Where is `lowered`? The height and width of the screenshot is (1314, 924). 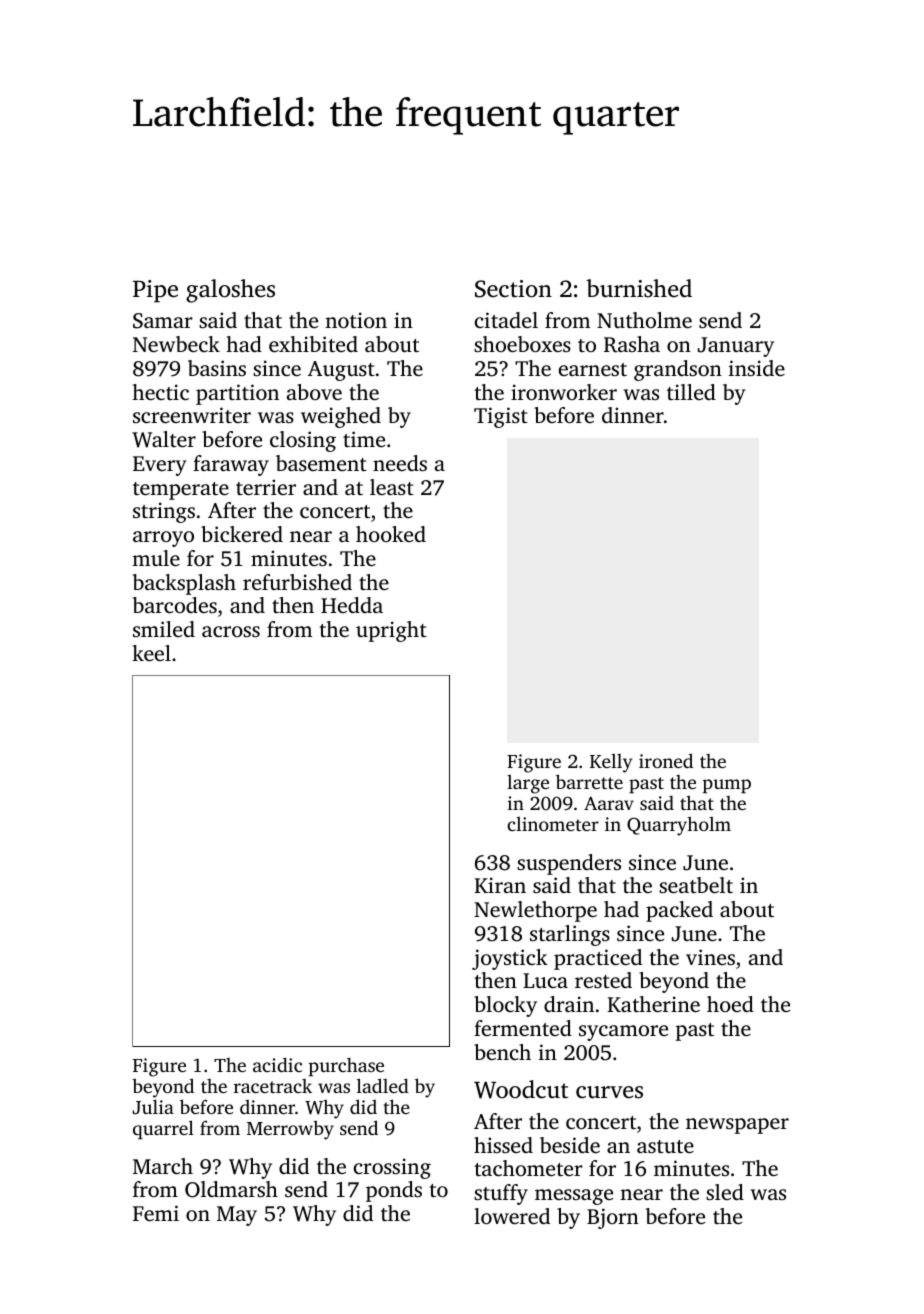
lowered is located at coordinates (512, 1216).
